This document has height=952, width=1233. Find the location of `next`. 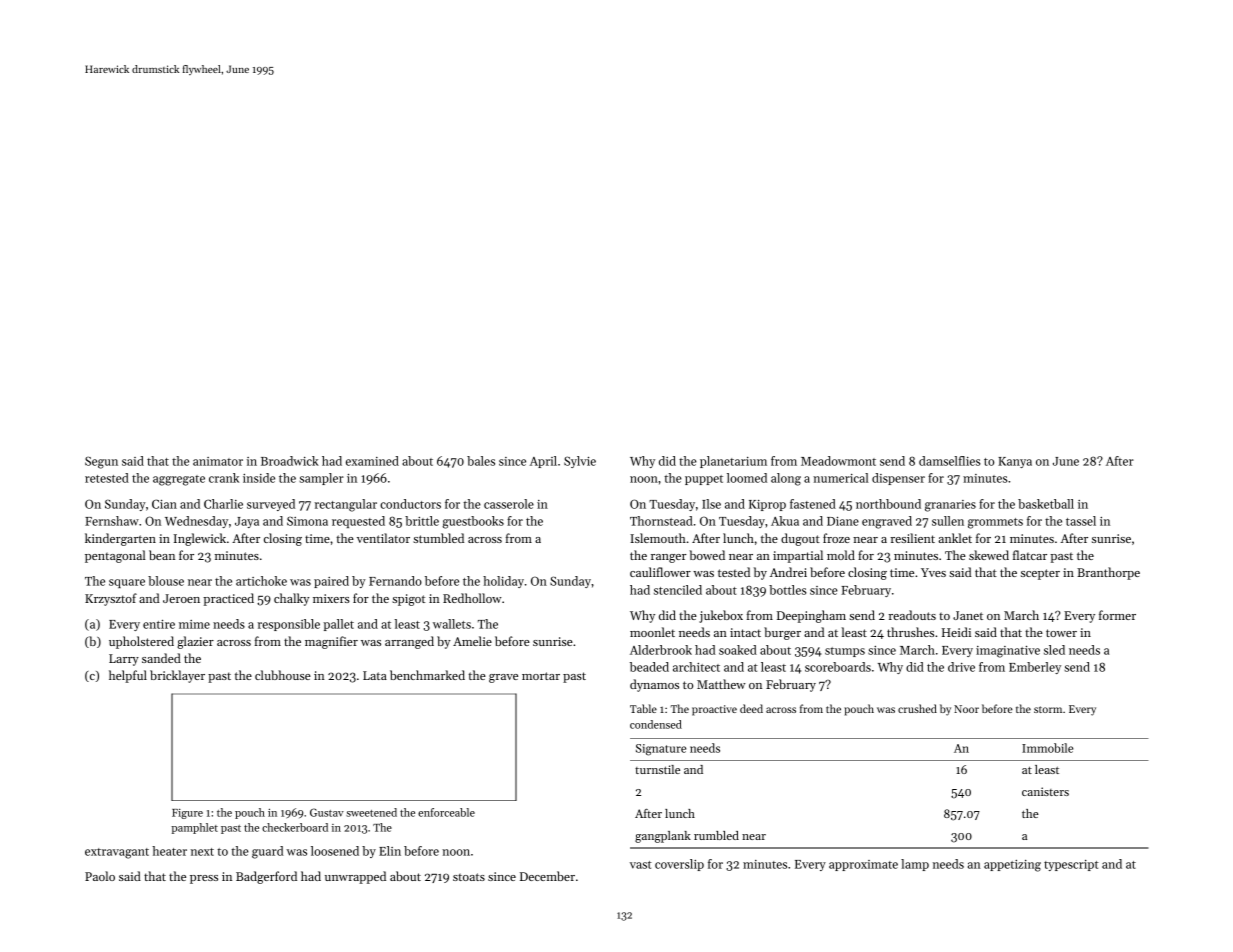

next is located at coordinates (202, 852).
